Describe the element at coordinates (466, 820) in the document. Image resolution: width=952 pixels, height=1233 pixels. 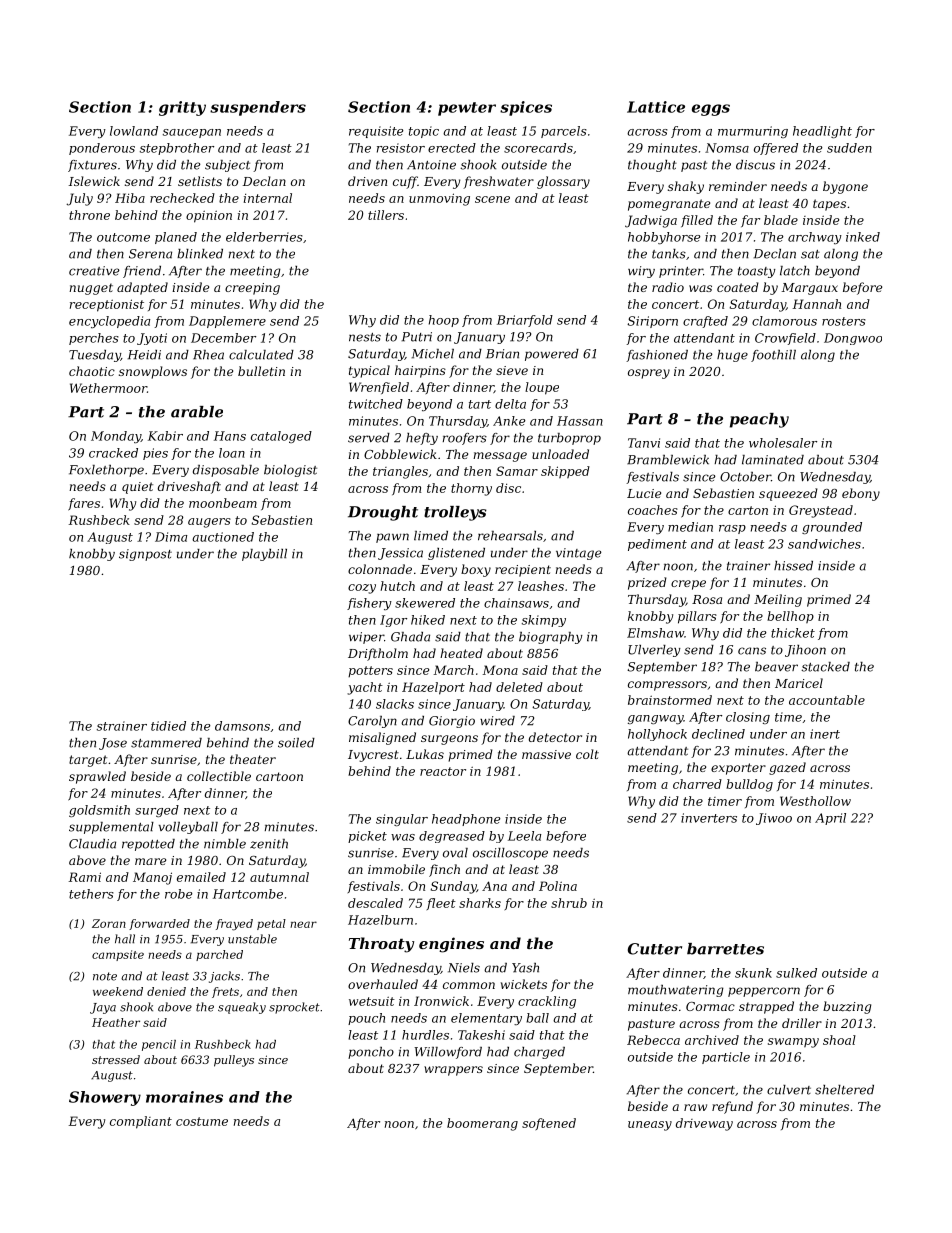
I see `headphone` at that location.
